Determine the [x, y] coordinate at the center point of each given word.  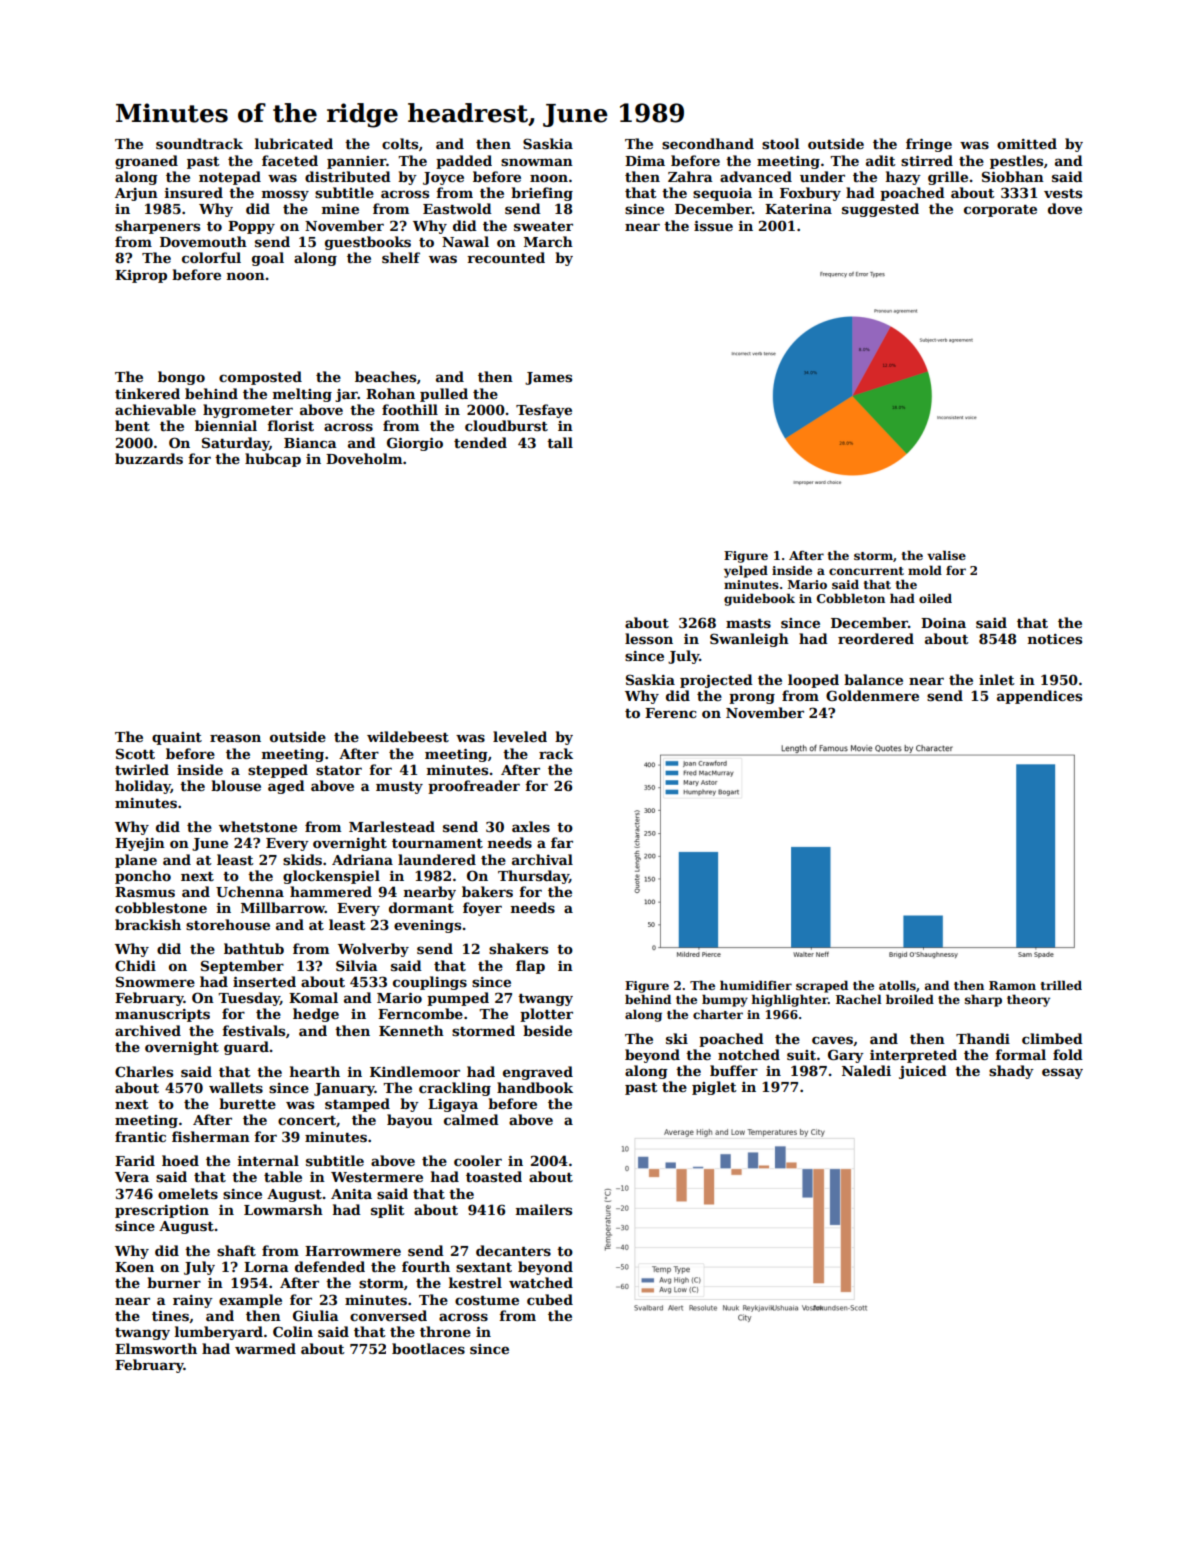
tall [560, 442]
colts [400, 143]
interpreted [913, 1056]
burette [247, 1103]
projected [716, 681]
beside [547, 1030]
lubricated [294, 143]
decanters [513, 1250]
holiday [143, 787]
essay [1062, 1073]
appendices [1039, 697]
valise [946, 555]
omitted [1027, 143]
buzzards [149, 458]
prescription [162, 1211]
